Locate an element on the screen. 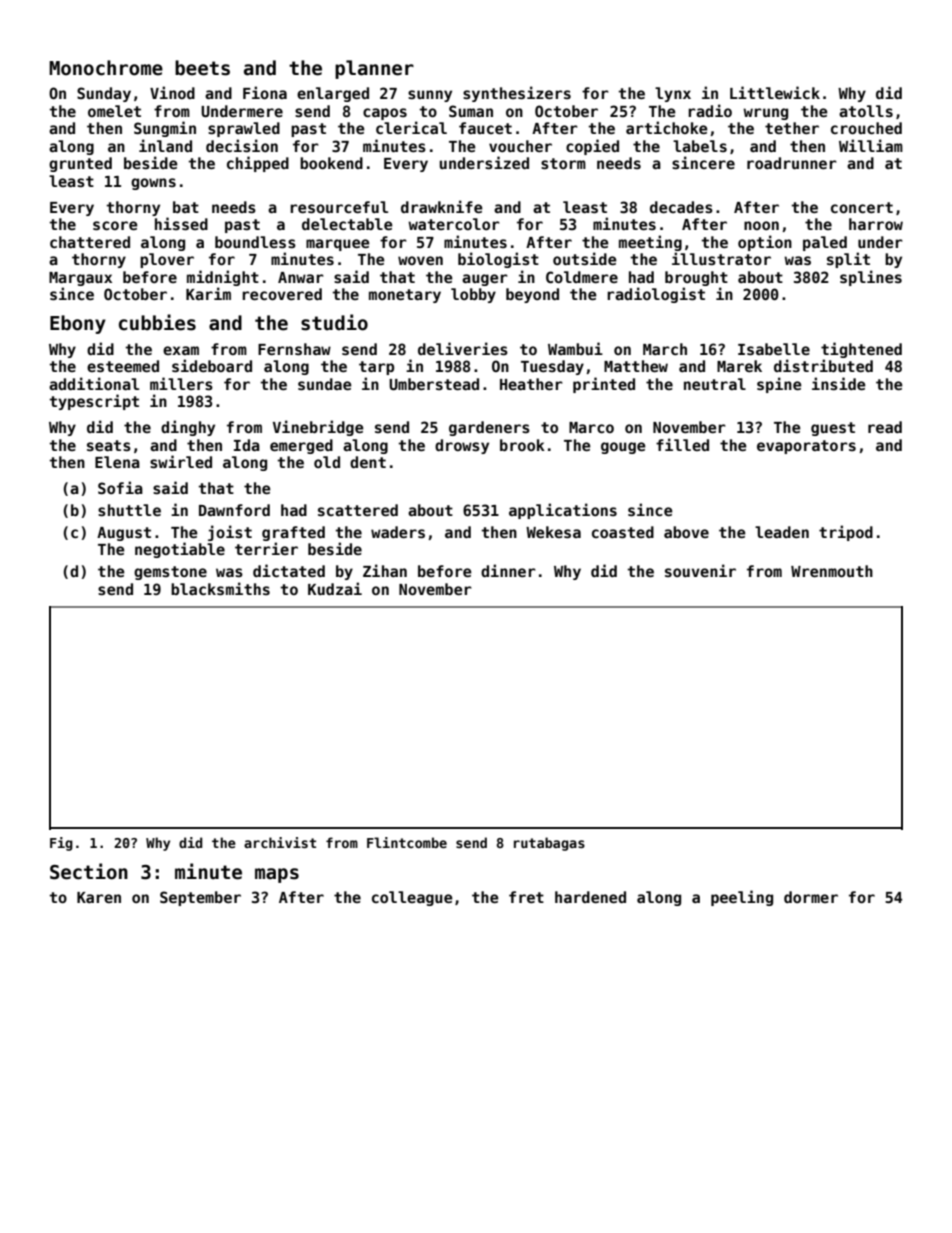  sunny is located at coordinates (430, 96).
